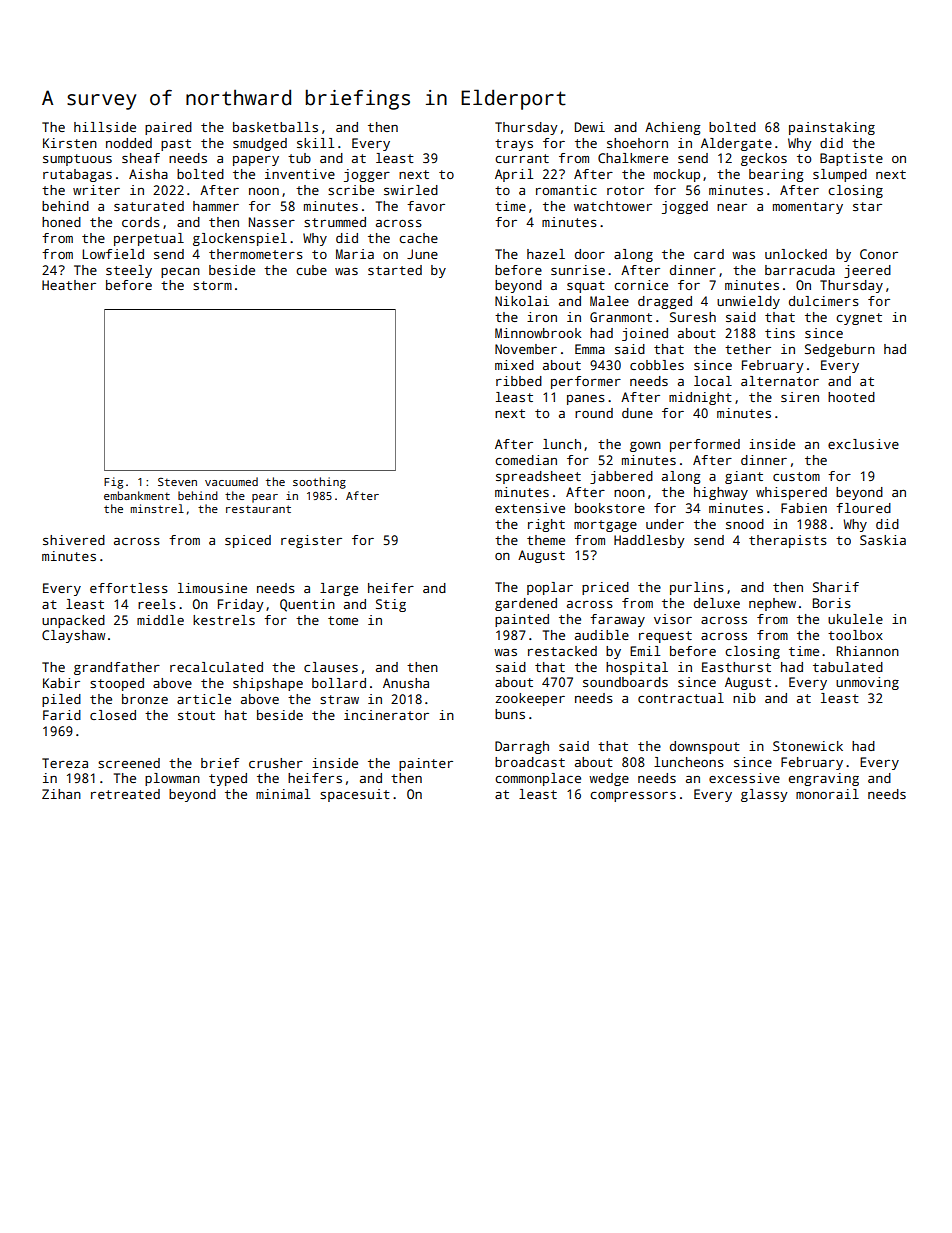 The image size is (952, 1233). What do you see at coordinates (275, 127) in the screenshot?
I see `basketballs` at bounding box center [275, 127].
